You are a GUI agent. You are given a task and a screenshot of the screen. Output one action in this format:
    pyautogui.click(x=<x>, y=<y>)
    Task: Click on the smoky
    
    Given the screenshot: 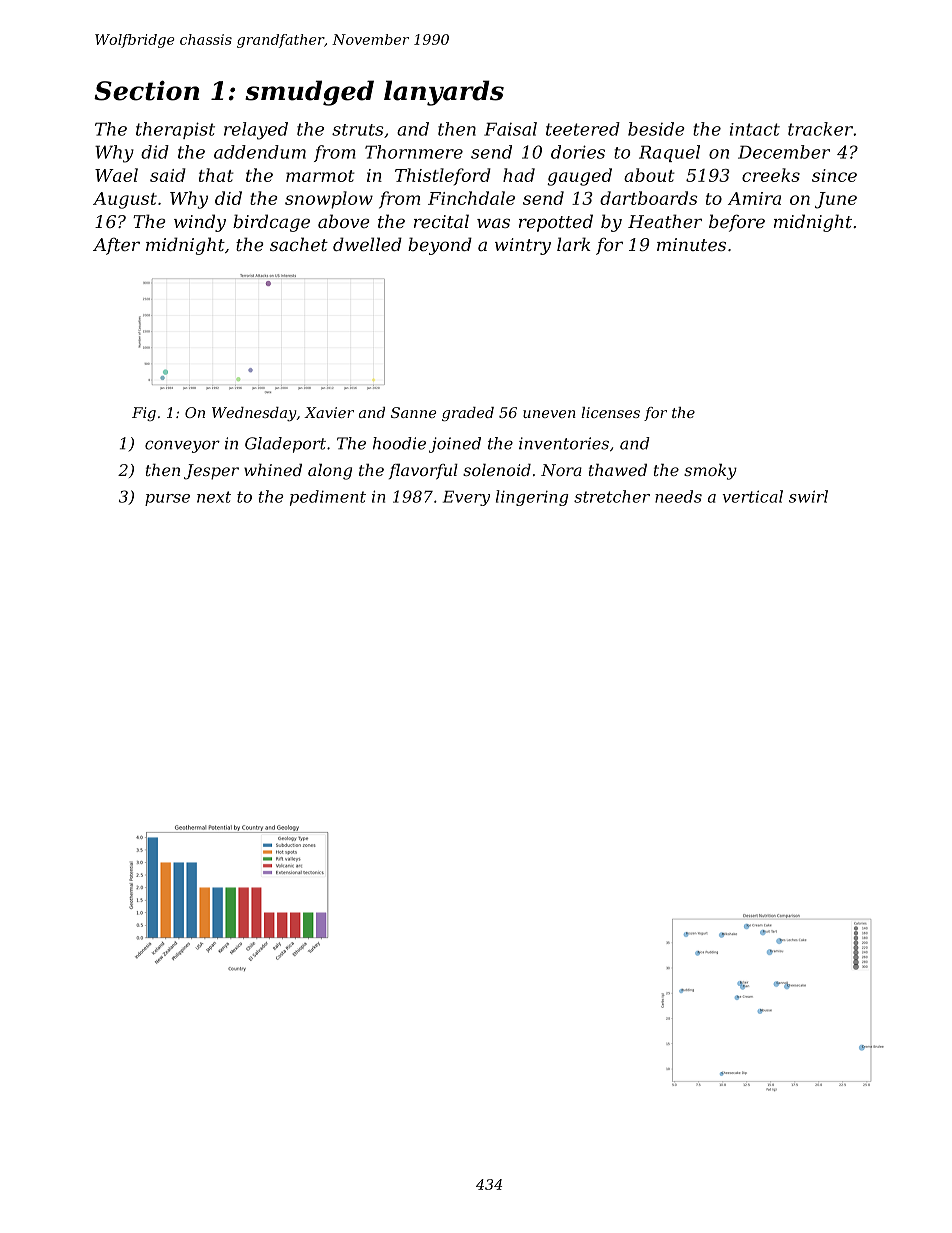 What is the action you would take?
    pyautogui.click(x=710, y=472)
